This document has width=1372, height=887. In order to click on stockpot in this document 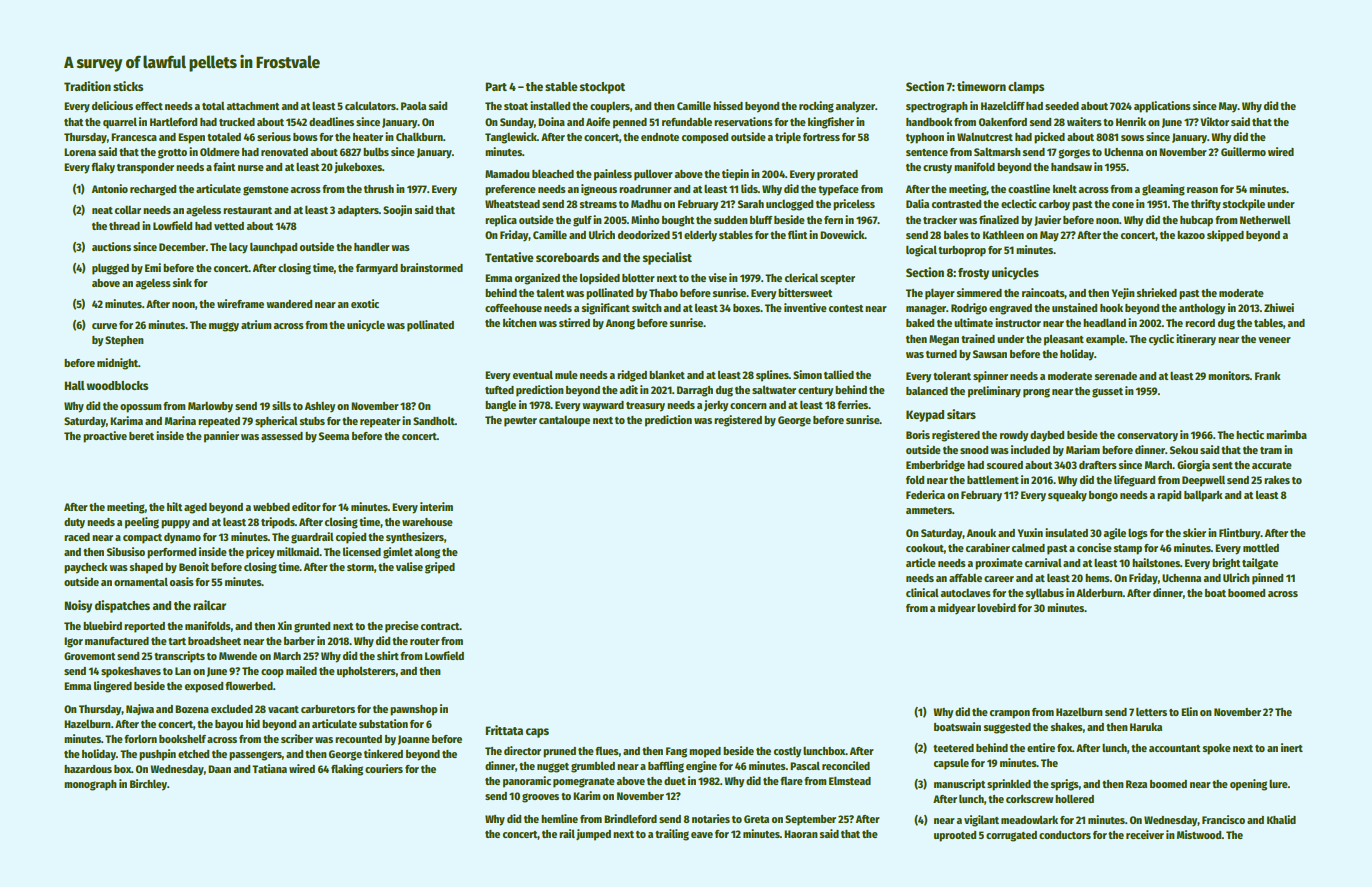, I will do `click(602, 88)`.
